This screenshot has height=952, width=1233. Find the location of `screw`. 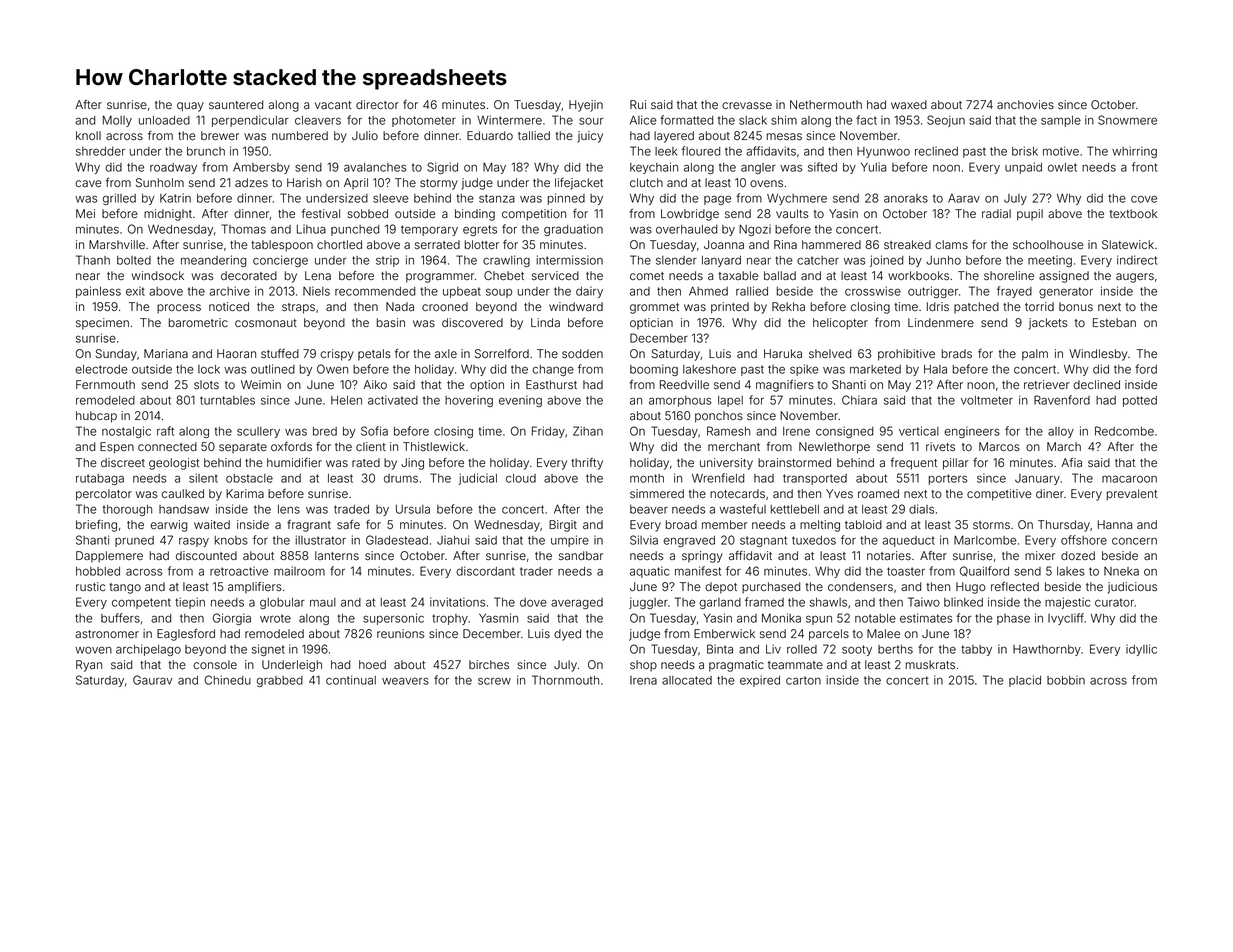

screw is located at coordinates (494, 681).
